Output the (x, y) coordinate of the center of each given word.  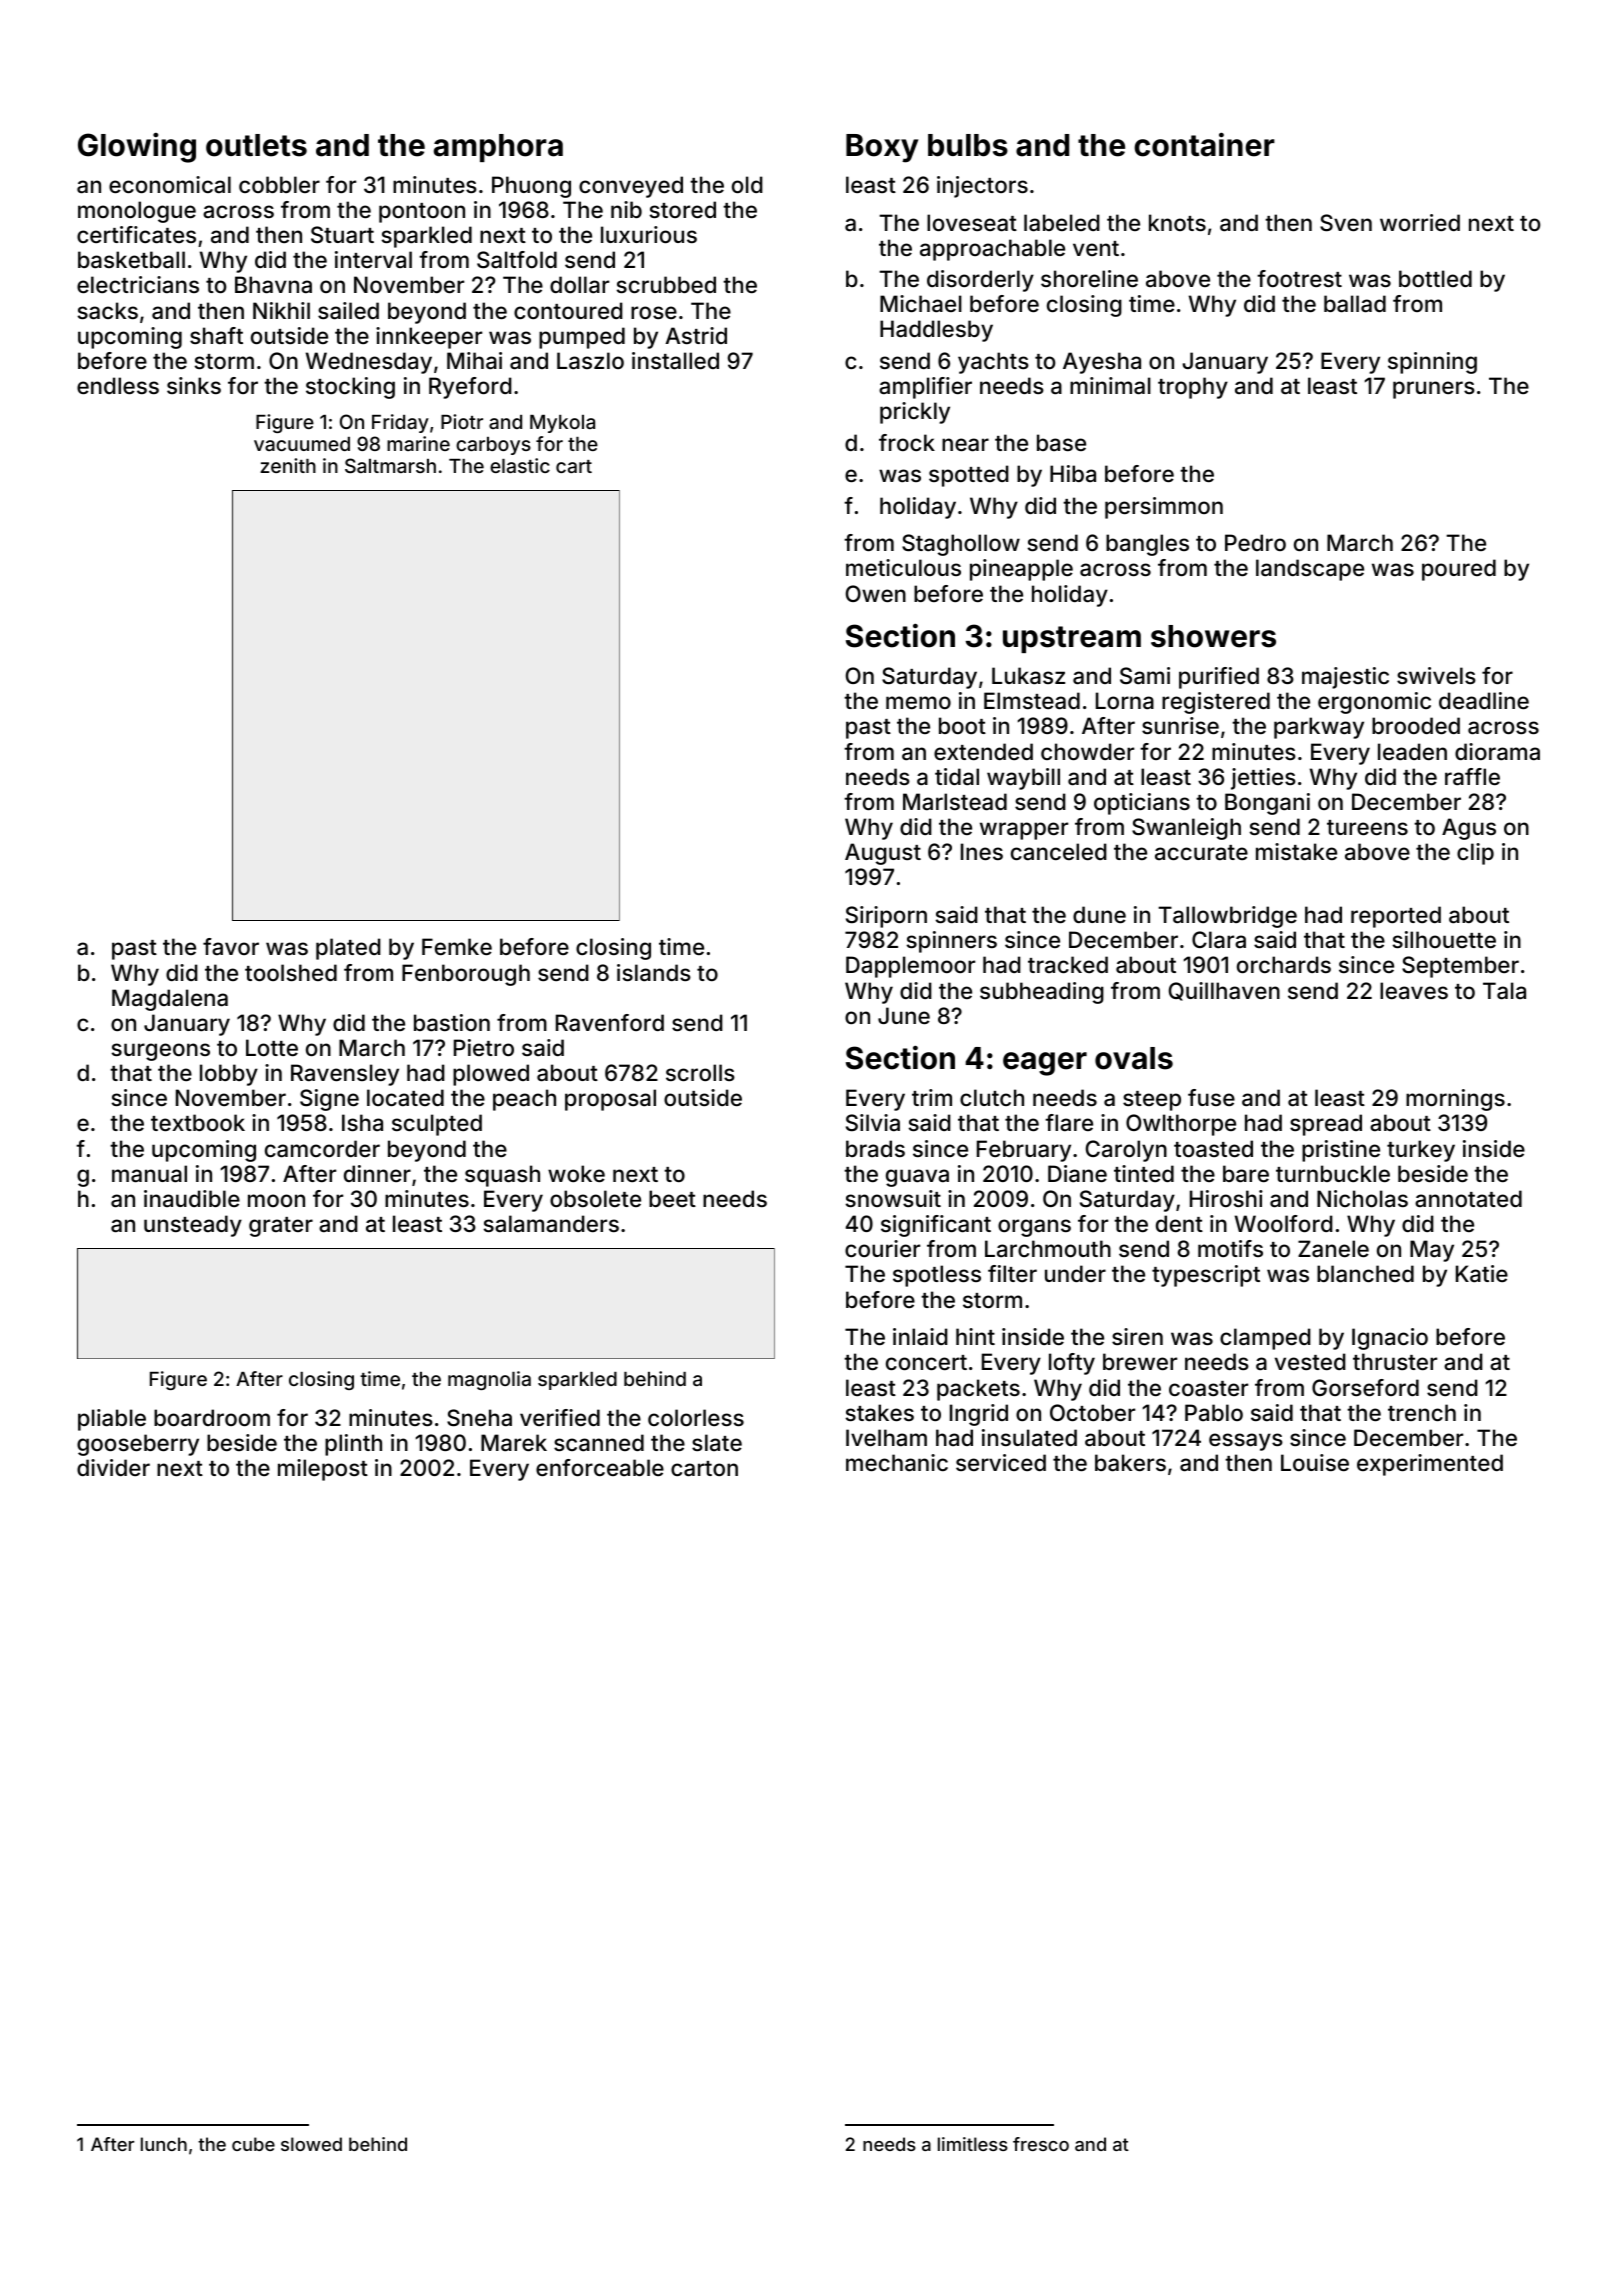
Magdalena (170, 1000)
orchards (1284, 965)
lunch (164, 2144)
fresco (1041, 2144)
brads (875, 1148)
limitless (973, 2144)
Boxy (882, 148)
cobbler (279, 184)
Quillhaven (1224, 991)
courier (882, 1248)
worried (1420, 222)
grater (281, 1227)
